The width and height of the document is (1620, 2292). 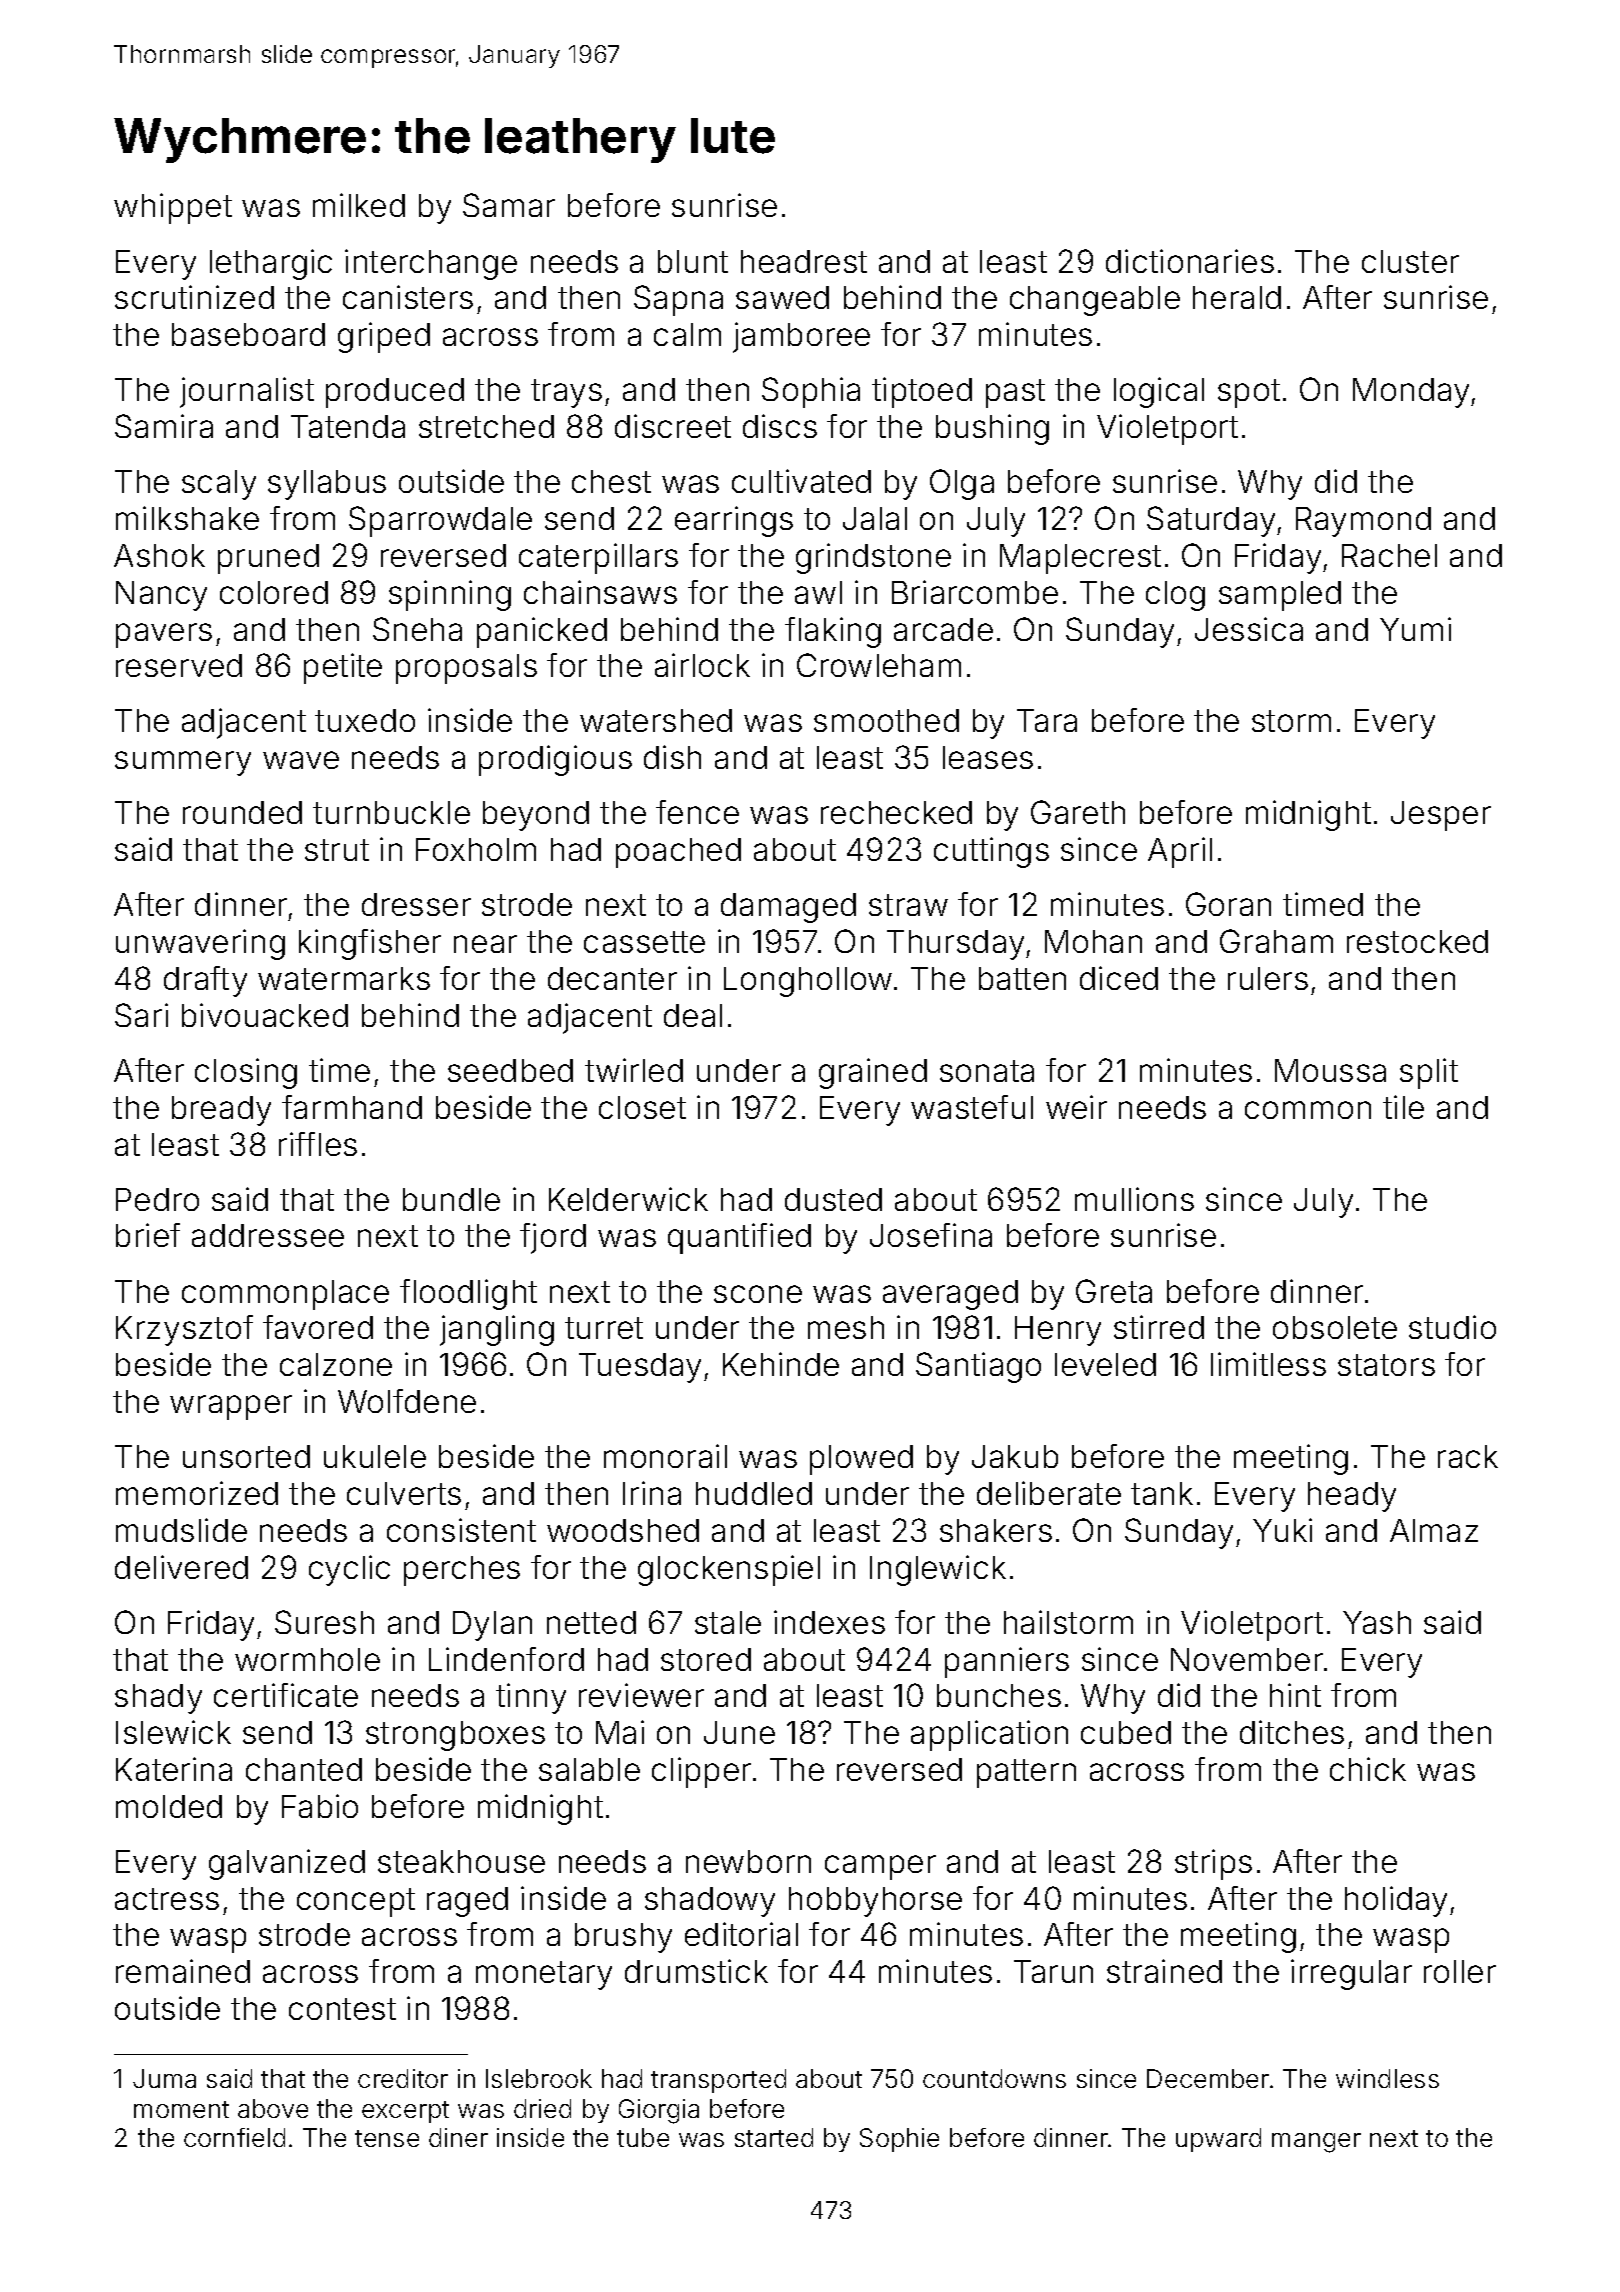 What do you see at coordinates (811, 392) in the document?
I see `Sophia` at bounding box center [811, 392].
